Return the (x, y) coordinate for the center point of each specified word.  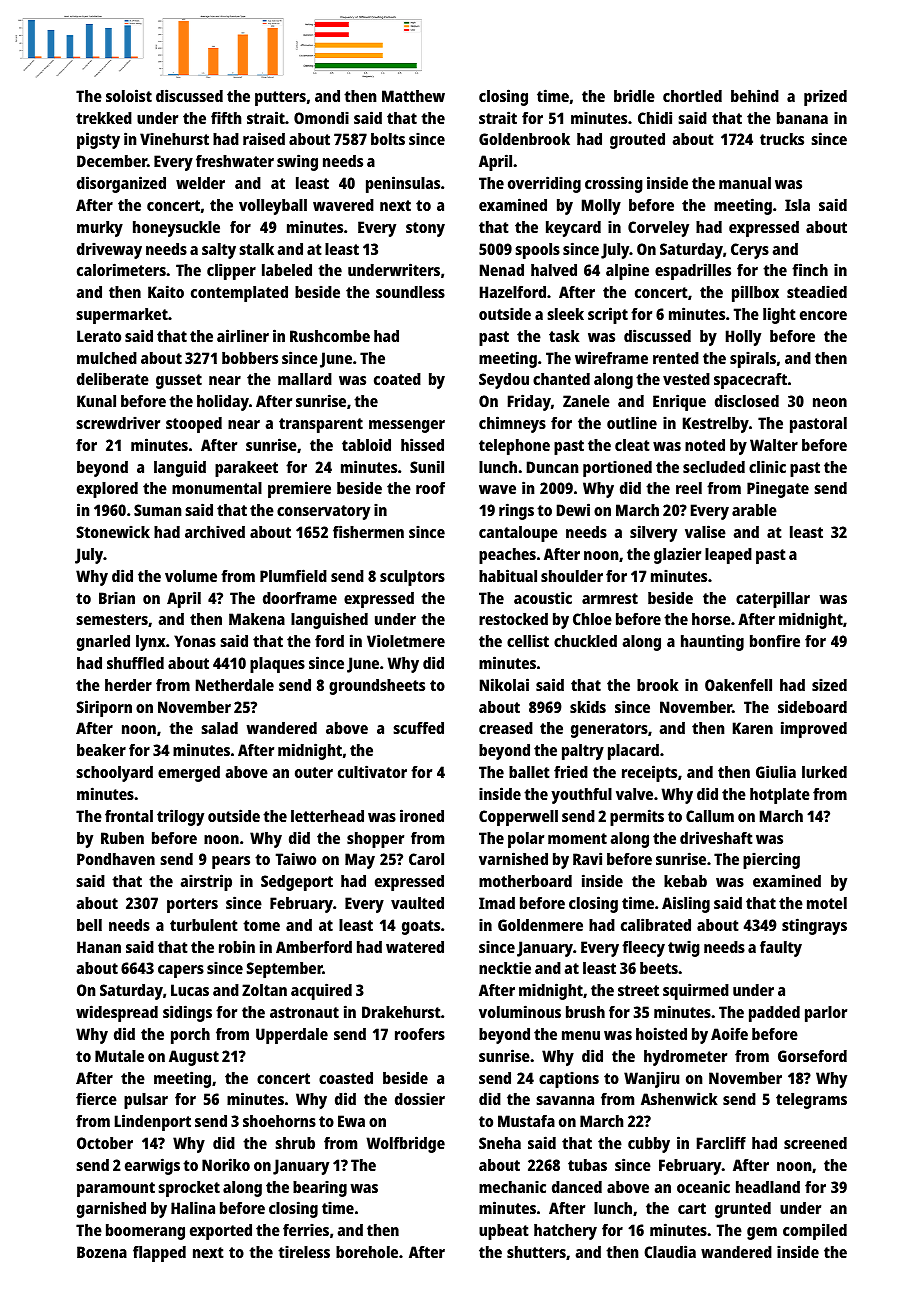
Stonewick (113, 531)
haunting (712, 642)
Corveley (658, 229)
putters (280, 98)
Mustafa (526, 1121)
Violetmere (406, 640)
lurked (824, 772)
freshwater (235, 161)
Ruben (122, 838)
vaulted (417, 903)
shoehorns (279, 1121)
